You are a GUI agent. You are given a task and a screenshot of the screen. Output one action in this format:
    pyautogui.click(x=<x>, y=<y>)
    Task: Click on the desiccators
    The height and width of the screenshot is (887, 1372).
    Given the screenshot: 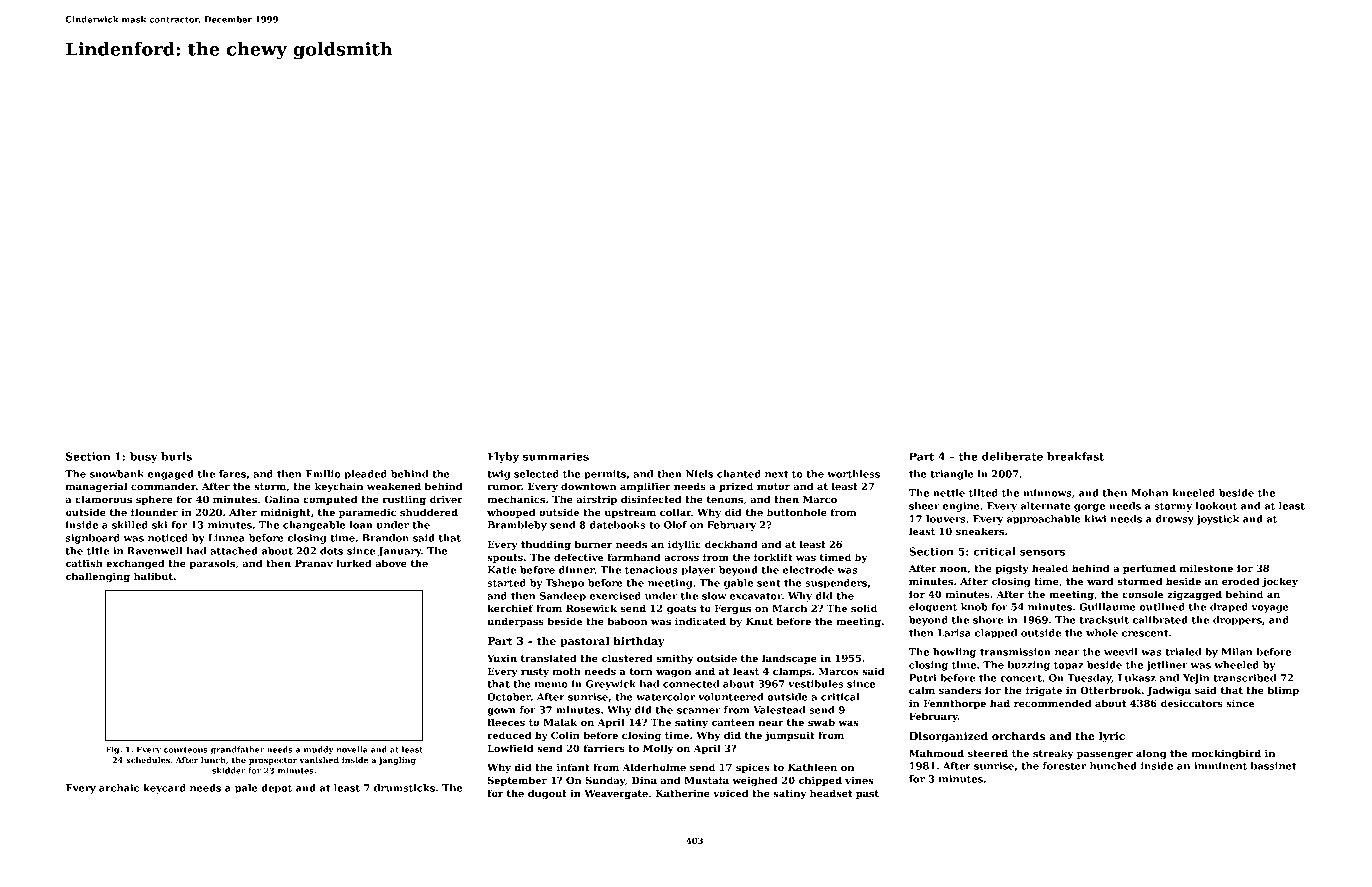 What is the action you would take?
    pyautogui.click(x=1192, y=703)
